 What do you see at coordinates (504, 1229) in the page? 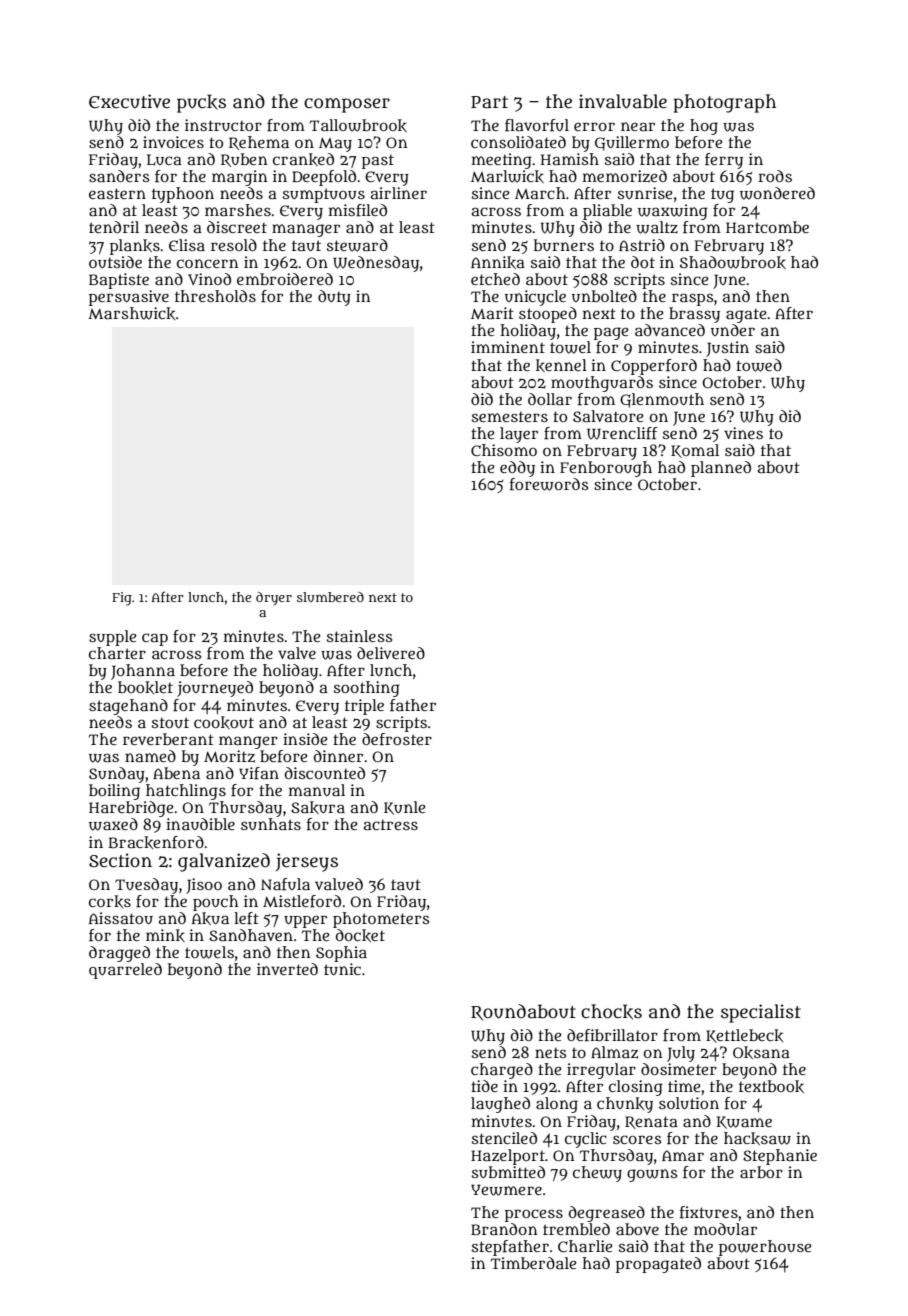
I see `Brandon` at bounding box center [504, 1229].
